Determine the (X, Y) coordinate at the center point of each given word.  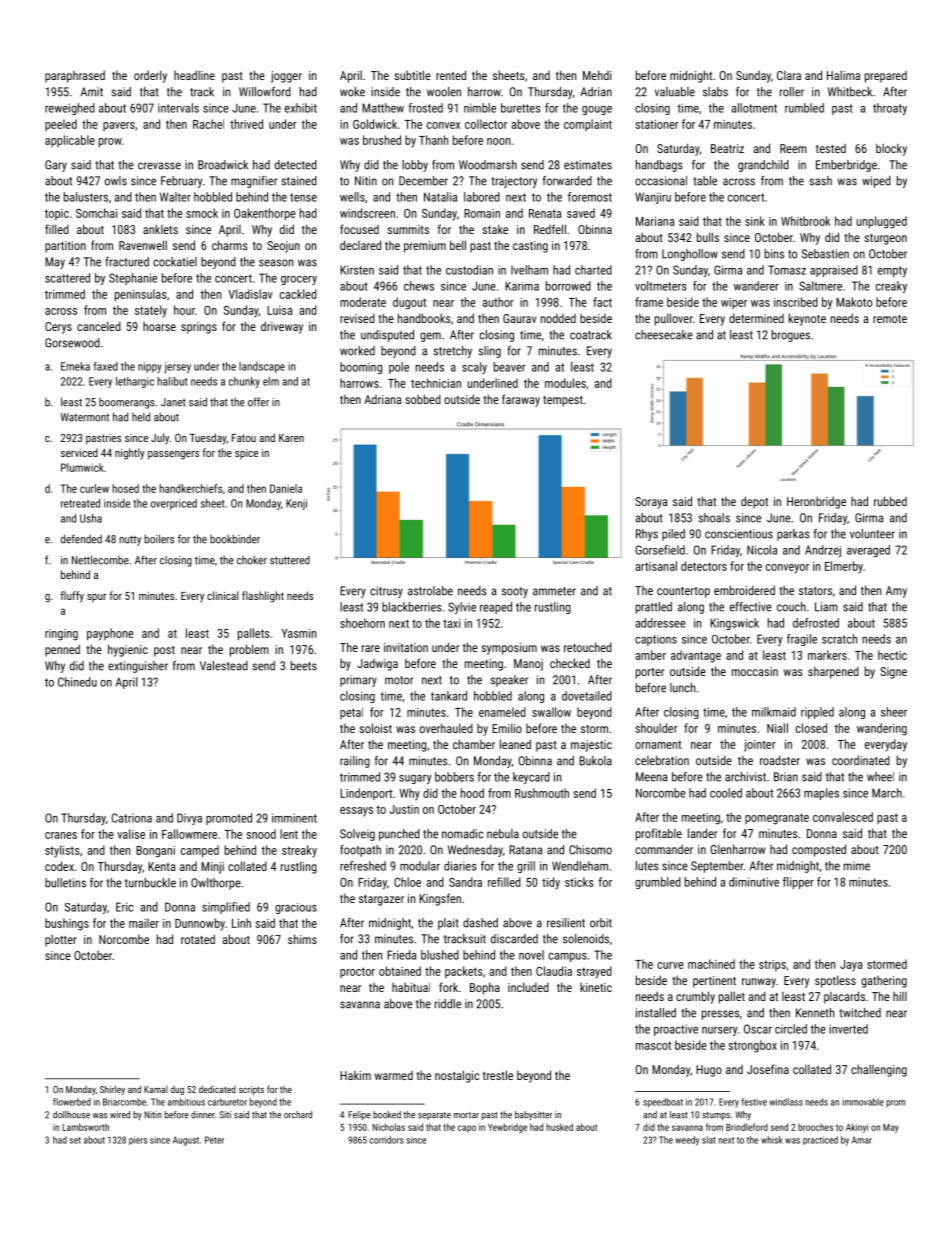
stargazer (381, 900)
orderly (150, 76)
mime (857, 866)
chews (419, 286)
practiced (820, 1140)
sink (755, 221)
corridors (386, 1140)
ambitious (186, 1102)
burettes (521, 108)
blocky (891, 150)
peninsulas (140, 295)
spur (96, 598)
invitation (406, 647)
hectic (892, 655)
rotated (198, 939)
